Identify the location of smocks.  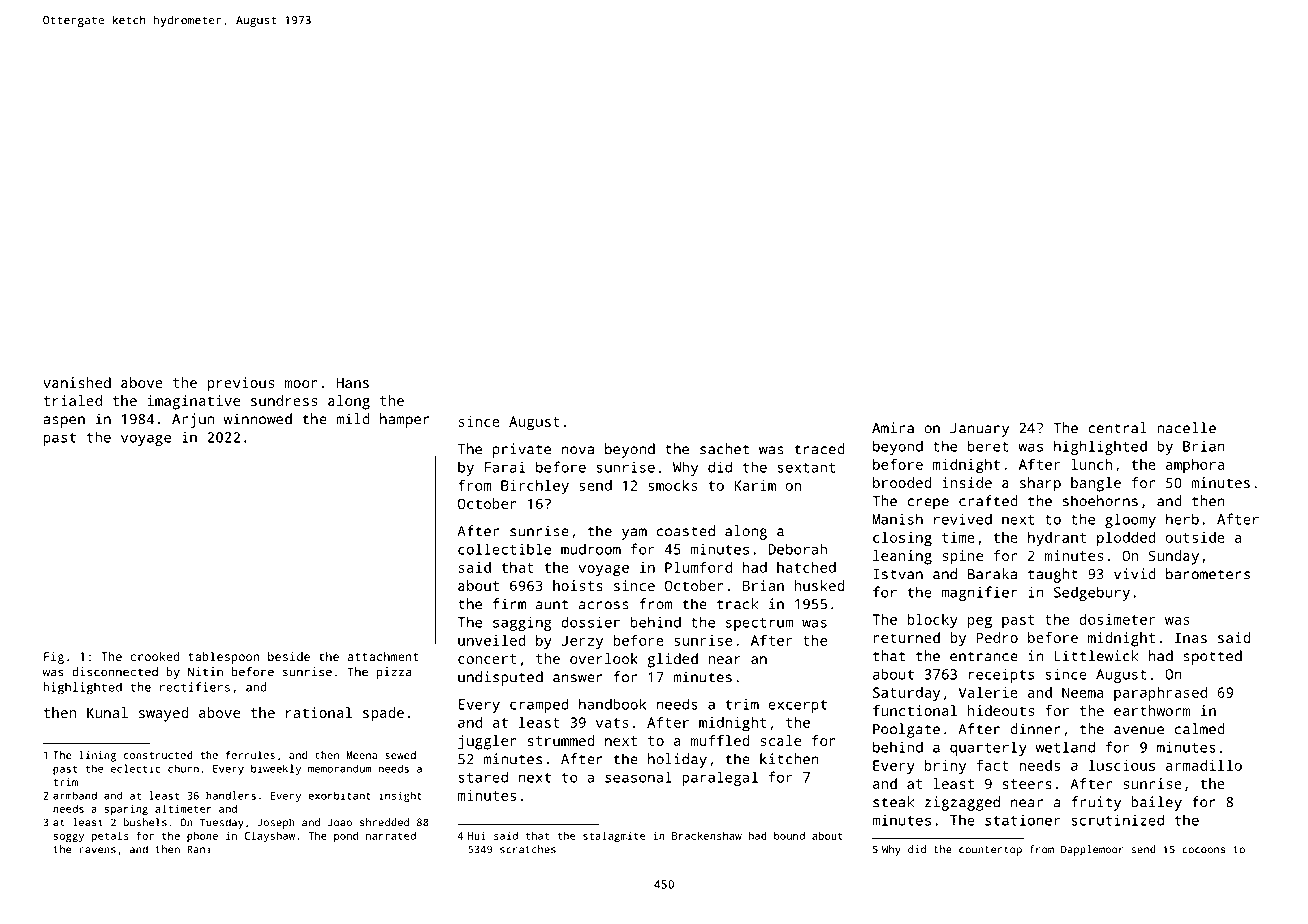
(673, 485).
